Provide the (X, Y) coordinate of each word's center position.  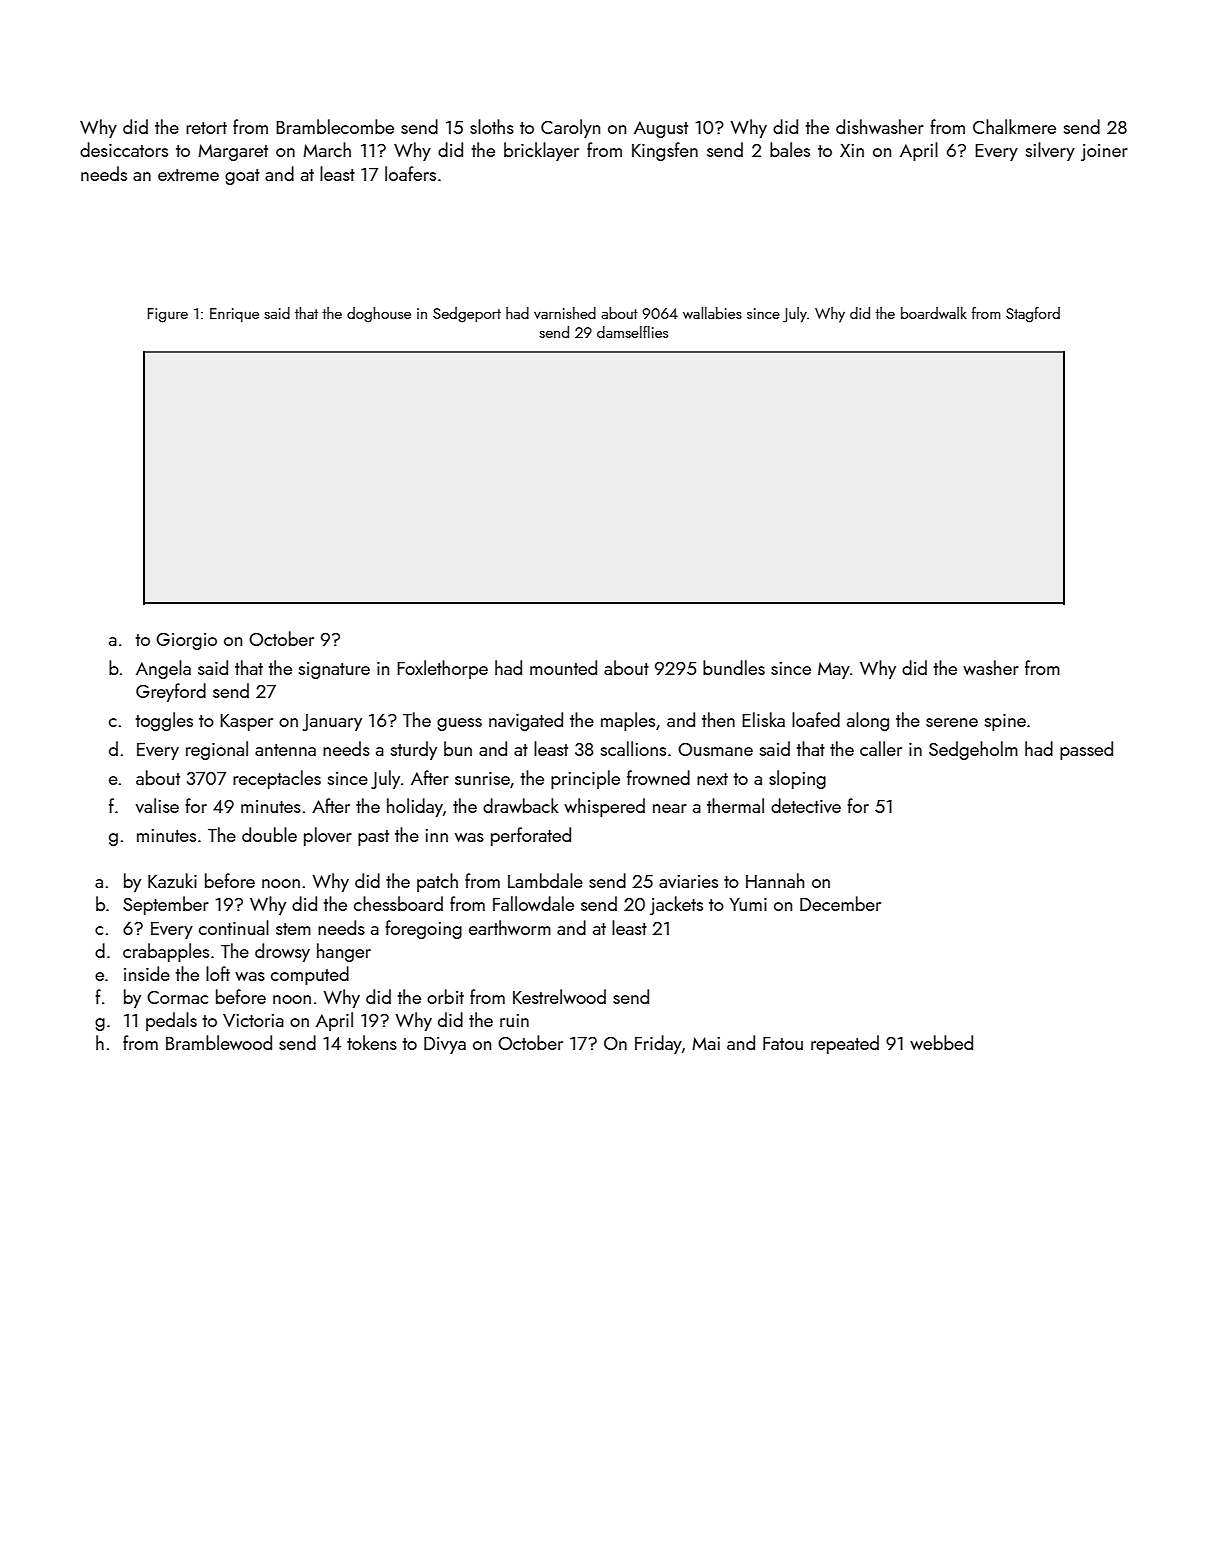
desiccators (124, 149)
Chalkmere (1014, 126)
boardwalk (934, 313)
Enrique (234, 315)
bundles (734, 667)
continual (234, 927)
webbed (941, 1042)
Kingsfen (665, 151)
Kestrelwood (559, 996)
